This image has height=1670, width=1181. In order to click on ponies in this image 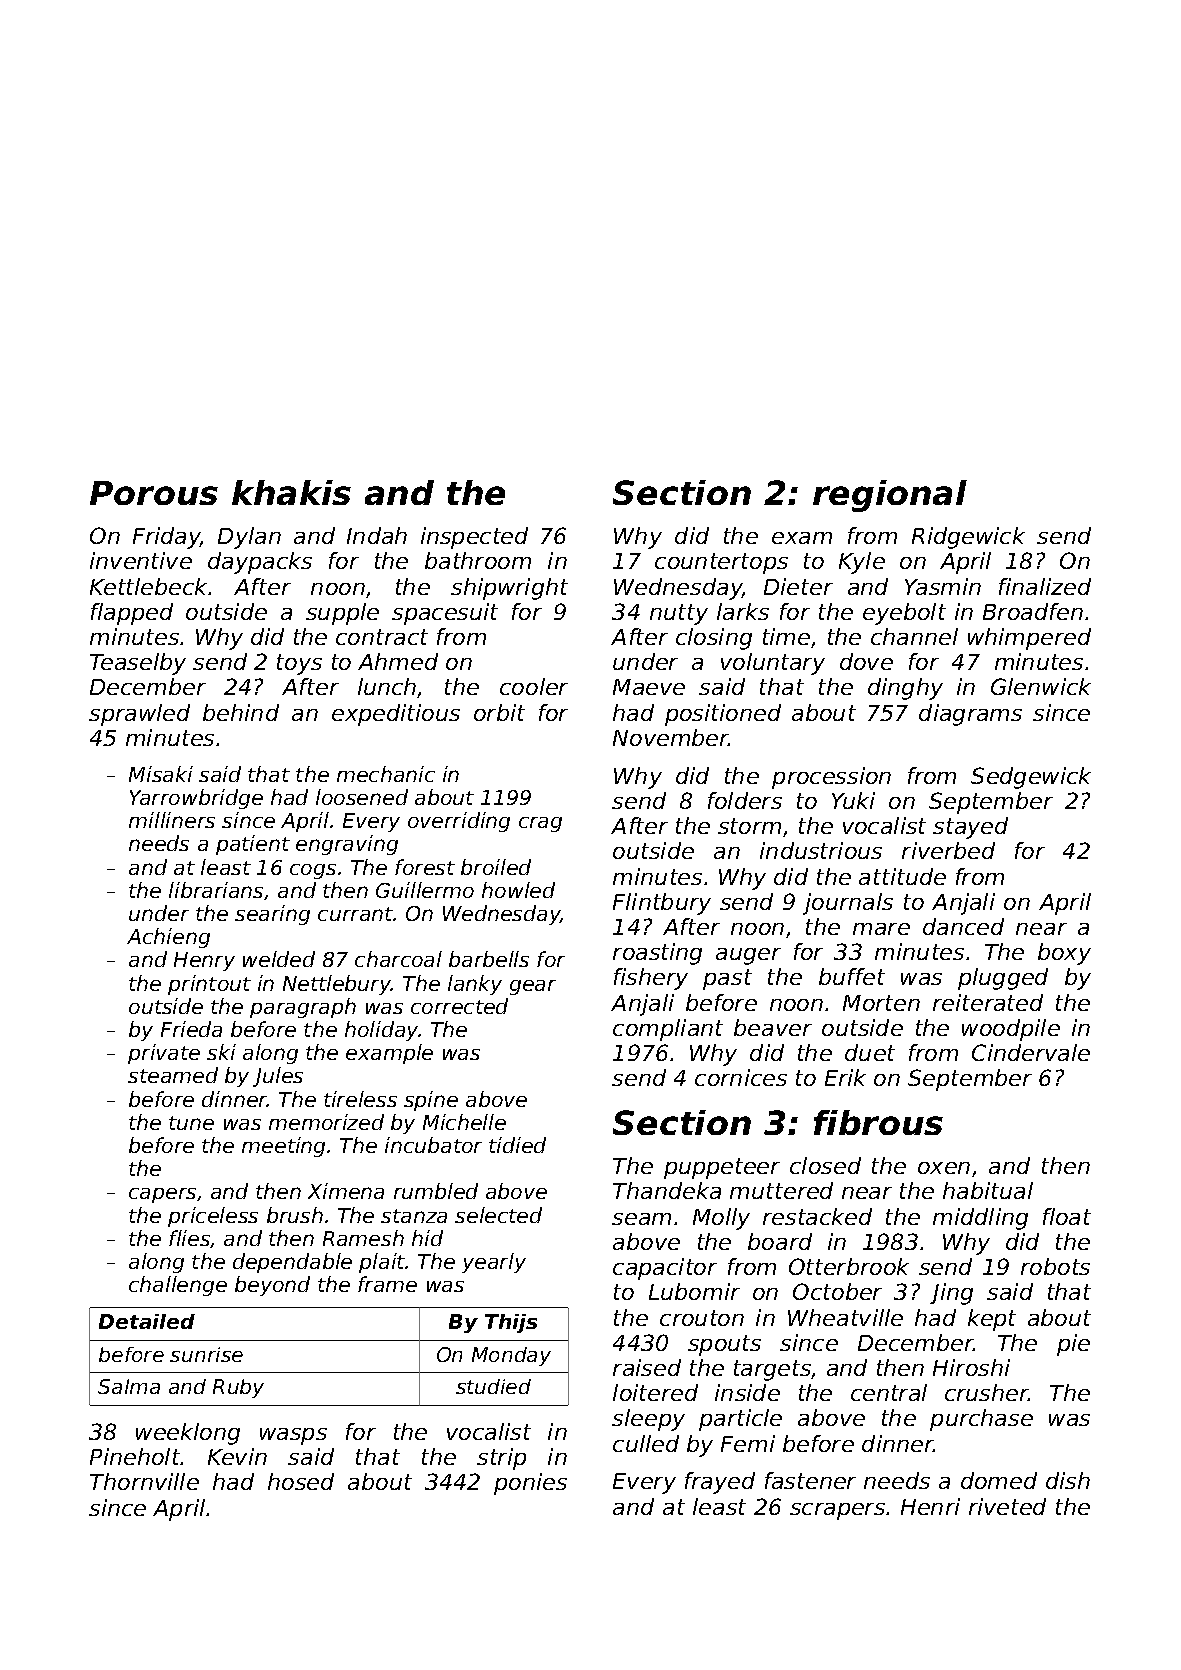, I will do `click(530, 1484)`.
